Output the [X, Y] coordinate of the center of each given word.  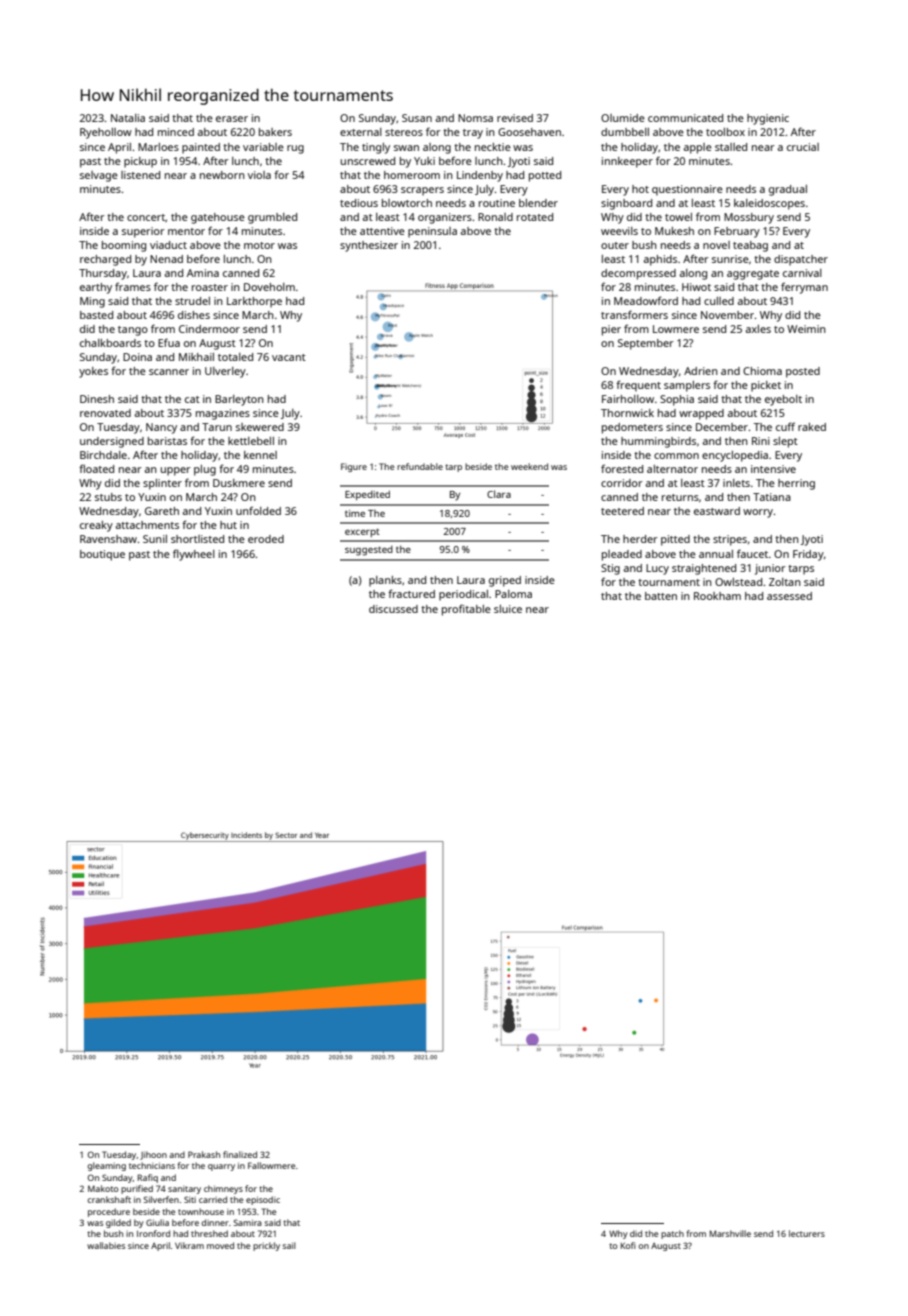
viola [259, 175]
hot [640, 189]
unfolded [258, 510]
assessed [789, 596]
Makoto [103, 1188]
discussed [393, 609]
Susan [417, 118]
